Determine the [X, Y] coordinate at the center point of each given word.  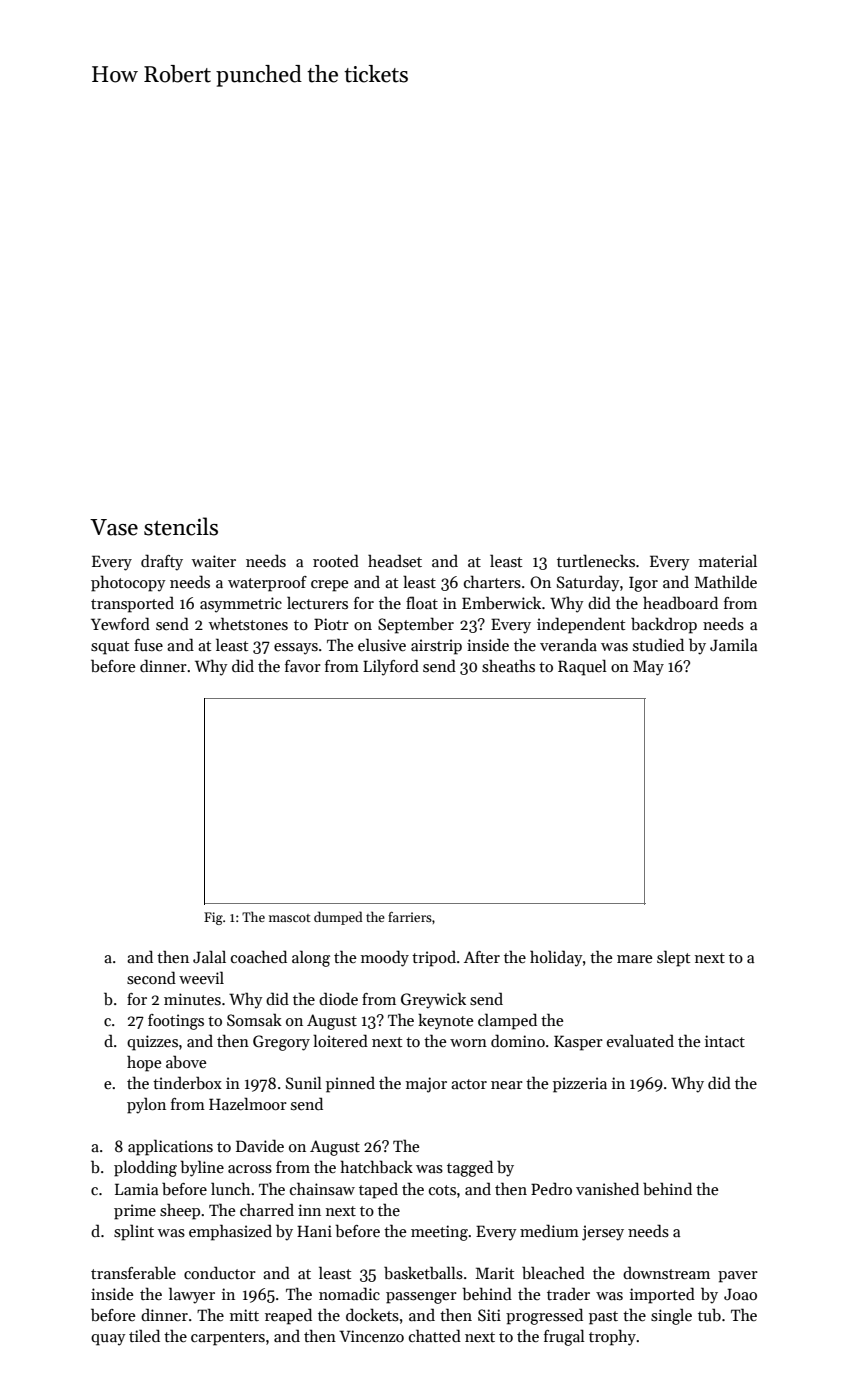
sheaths [508, 666]
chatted [435, 1335]
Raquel [582, 667]
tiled [144, 1335]
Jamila [733, 644]
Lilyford [391, 667]
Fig [213, 918]
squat [110, 648]
